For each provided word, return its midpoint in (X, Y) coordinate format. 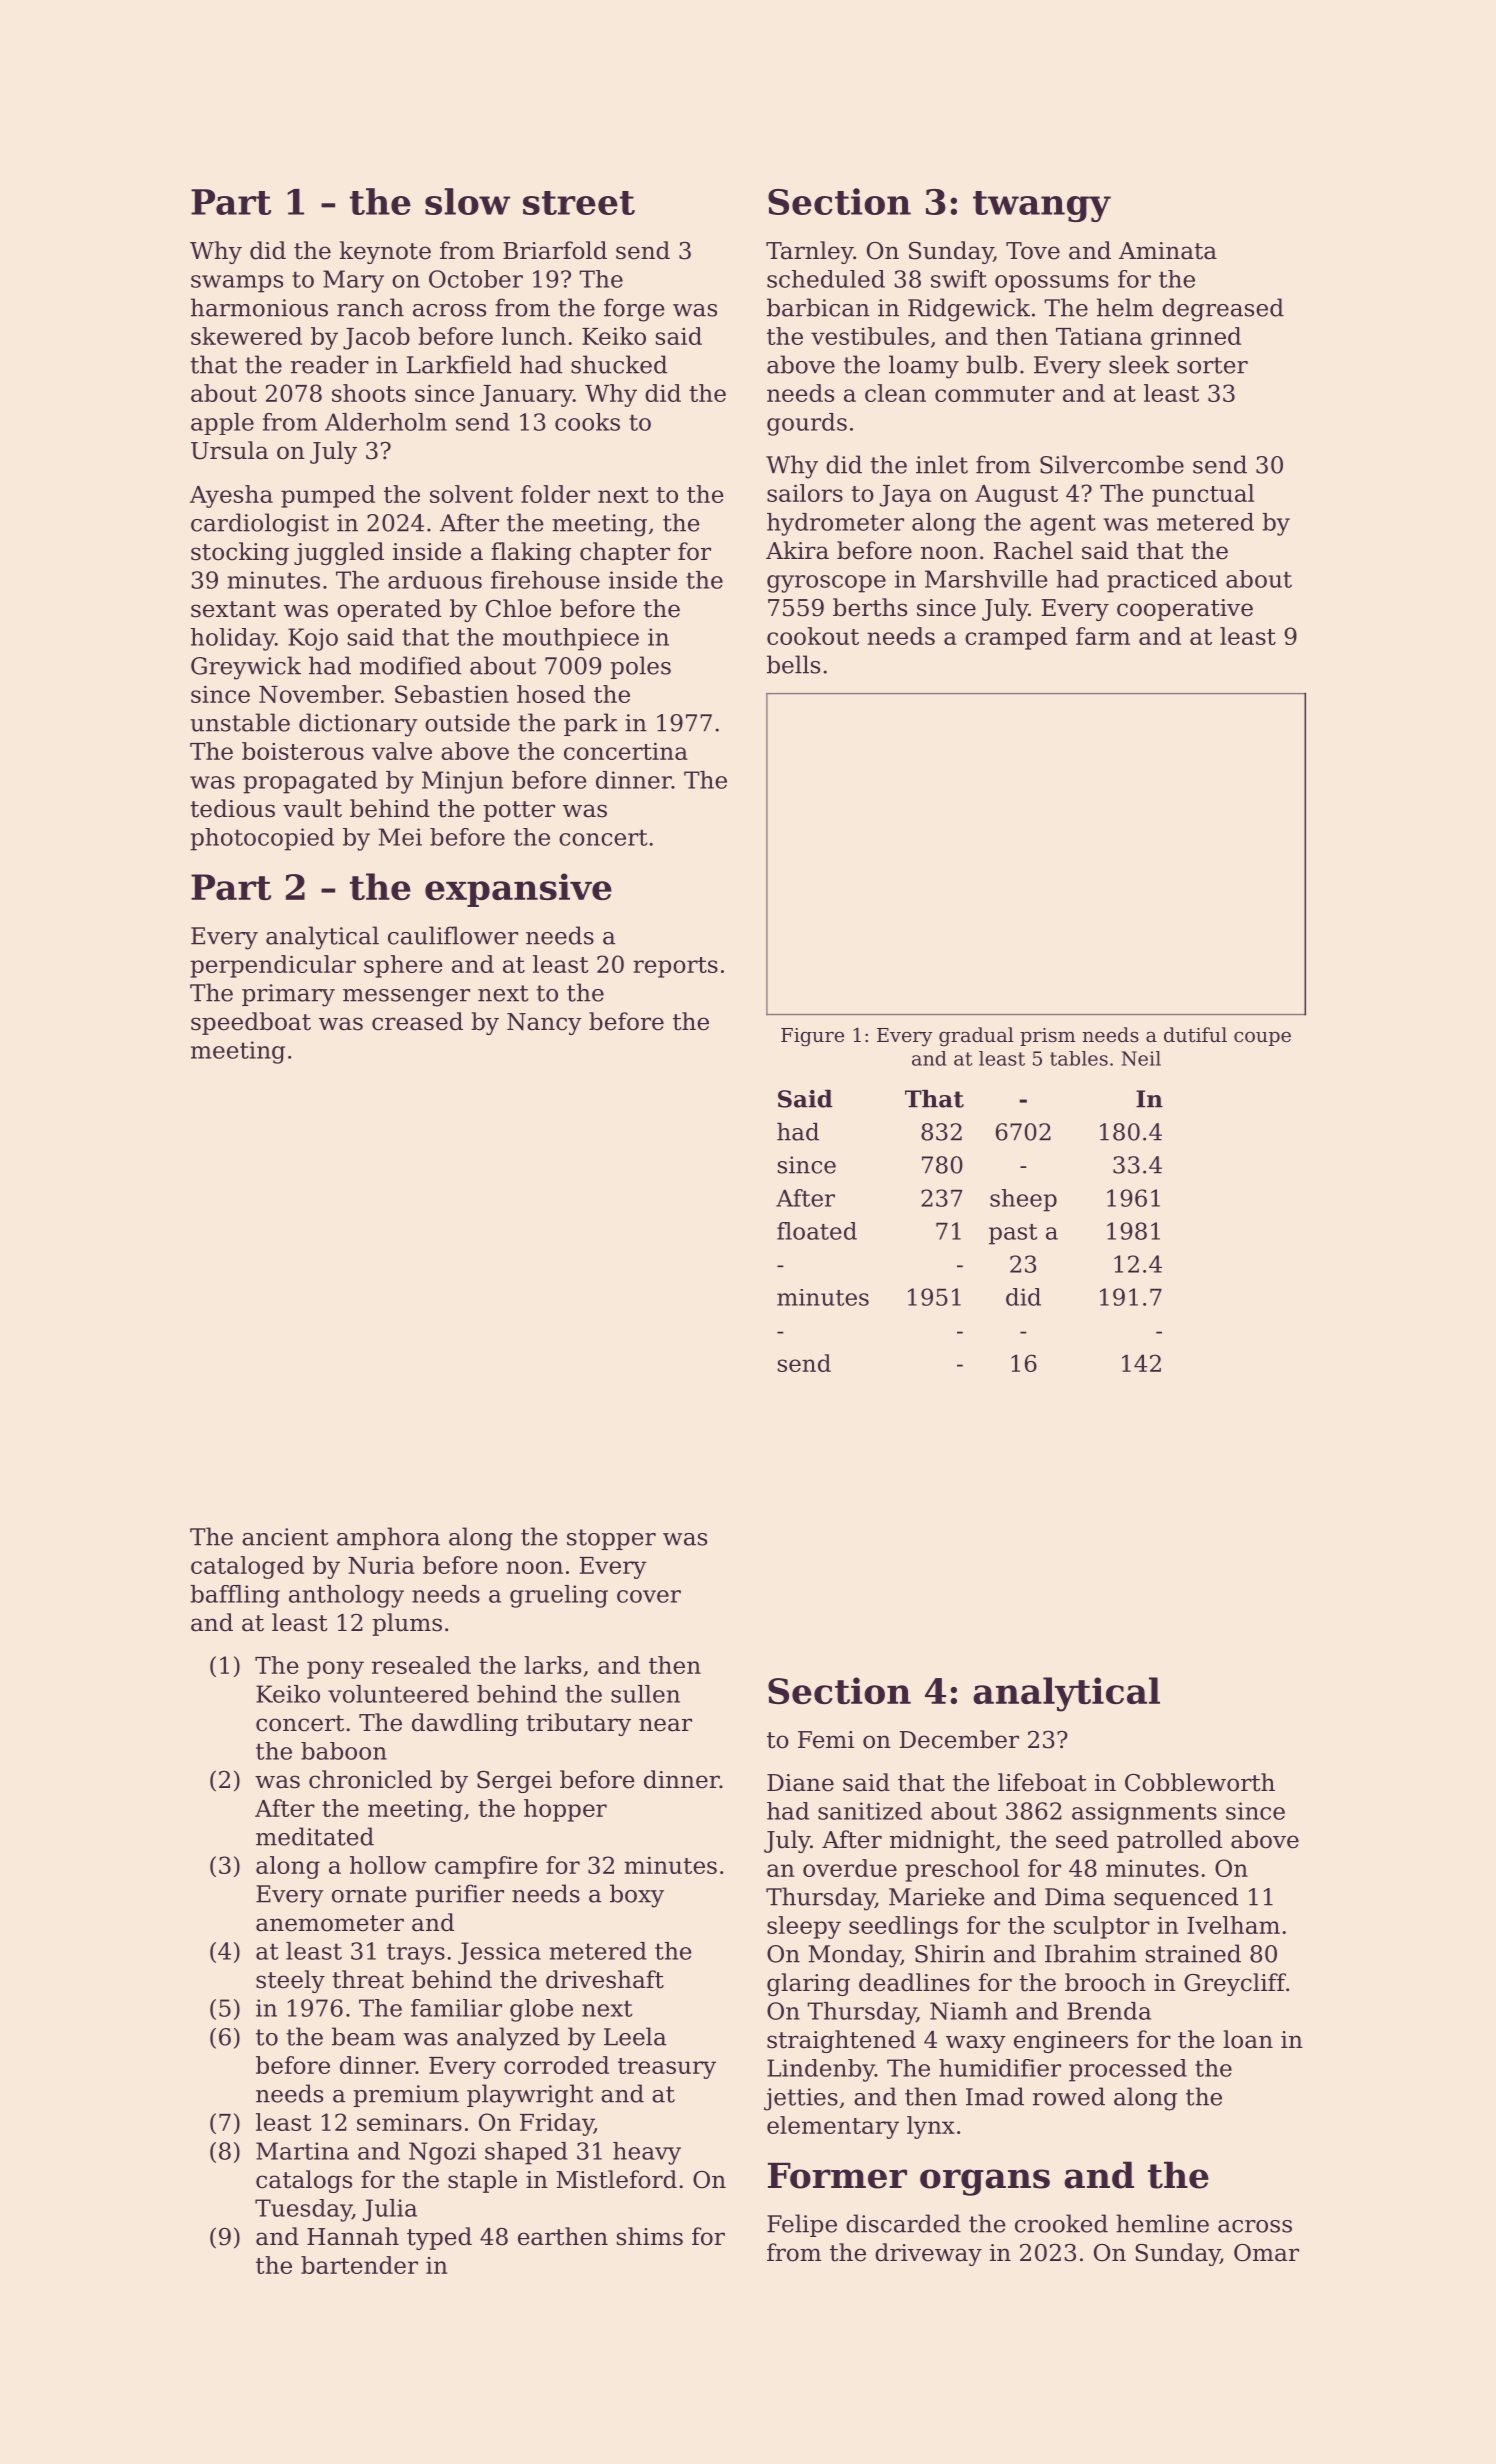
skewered (246, 336)
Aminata (1168, 251)
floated (817, 1231)
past (1013, 1234)
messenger (406, 998)
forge (634, 310)
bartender (359, 2265)
